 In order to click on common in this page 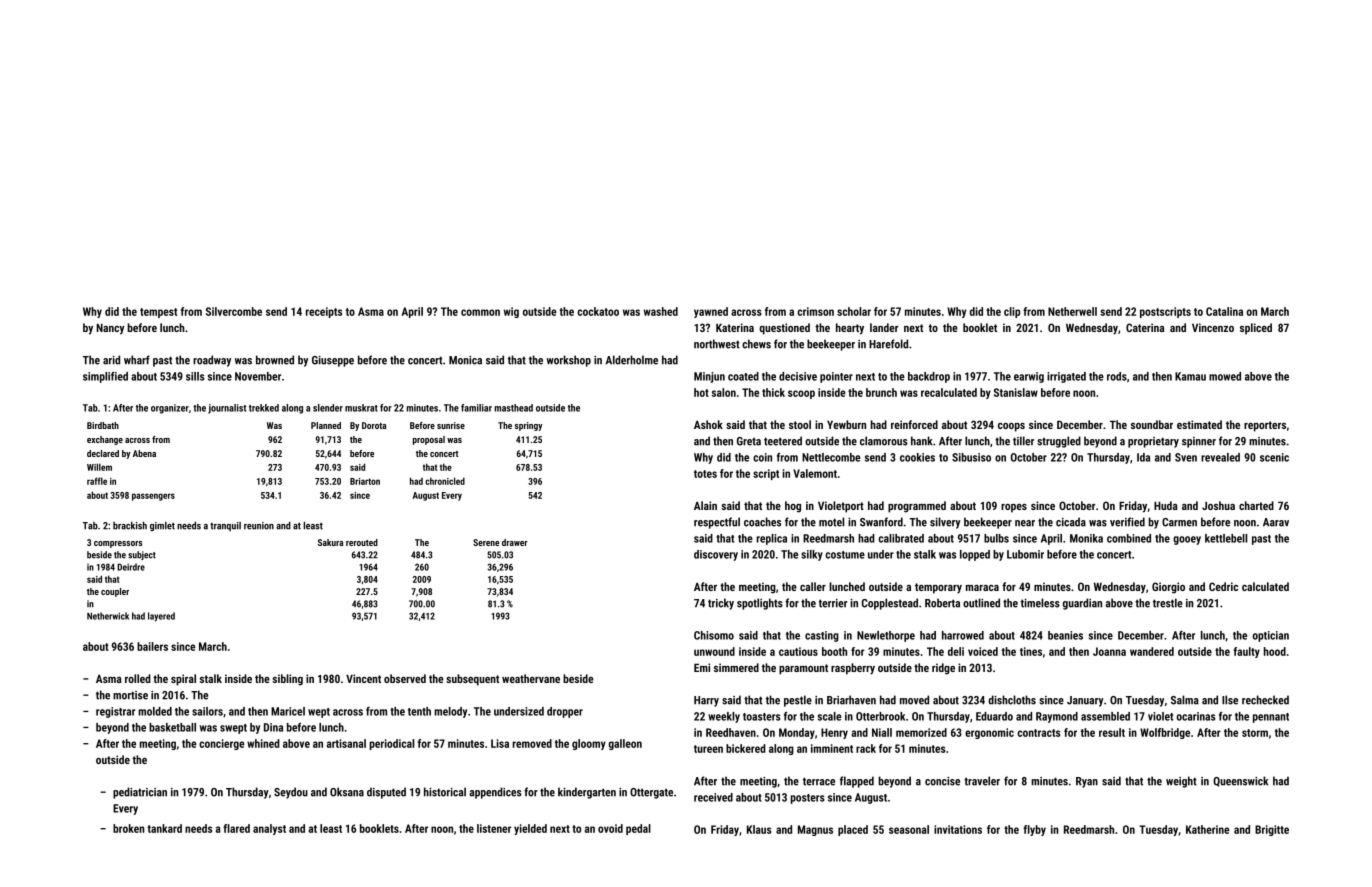, I will do `click(480, 312)`.
